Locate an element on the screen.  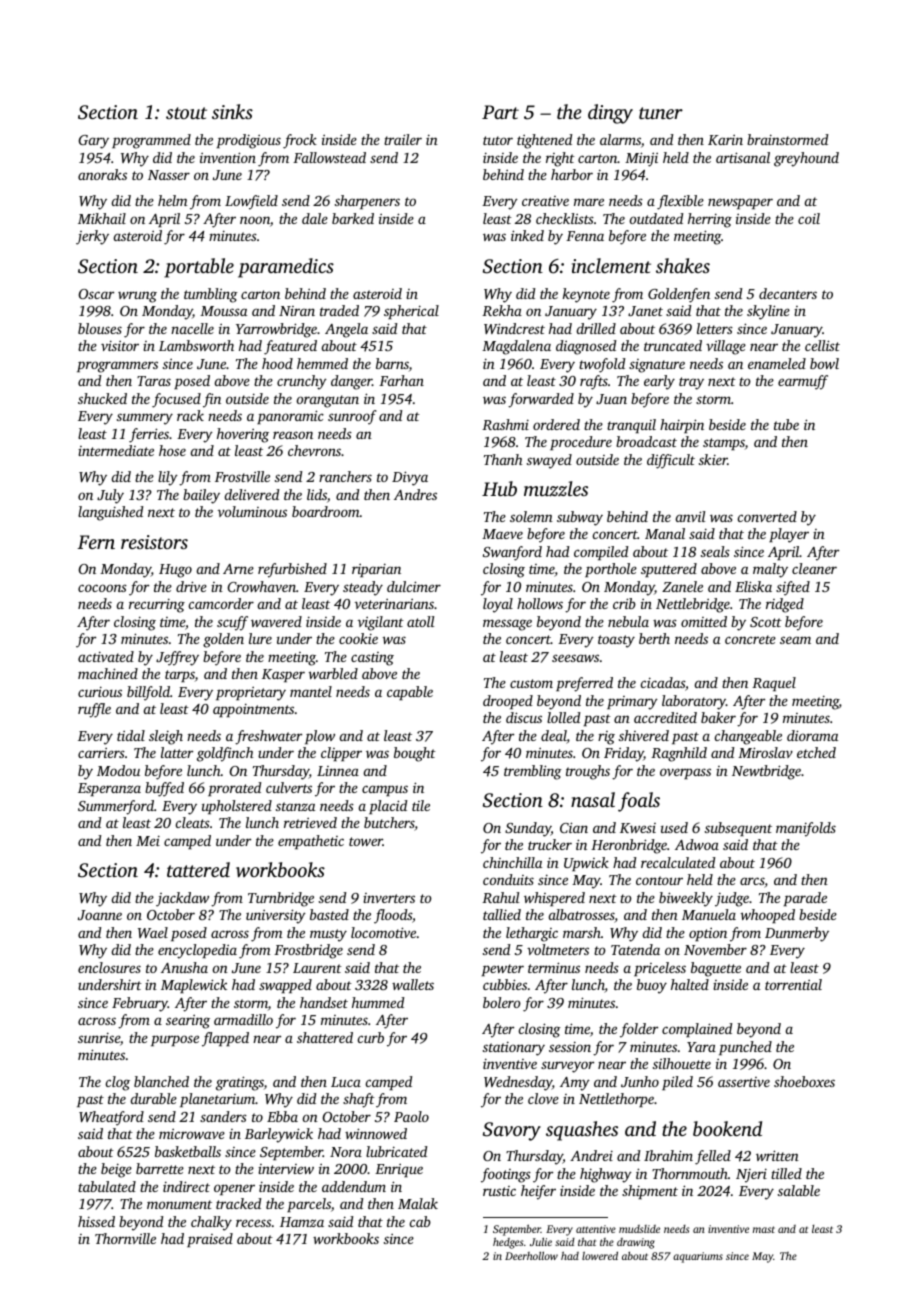
hairpin is located at coordinates (682, 426).
